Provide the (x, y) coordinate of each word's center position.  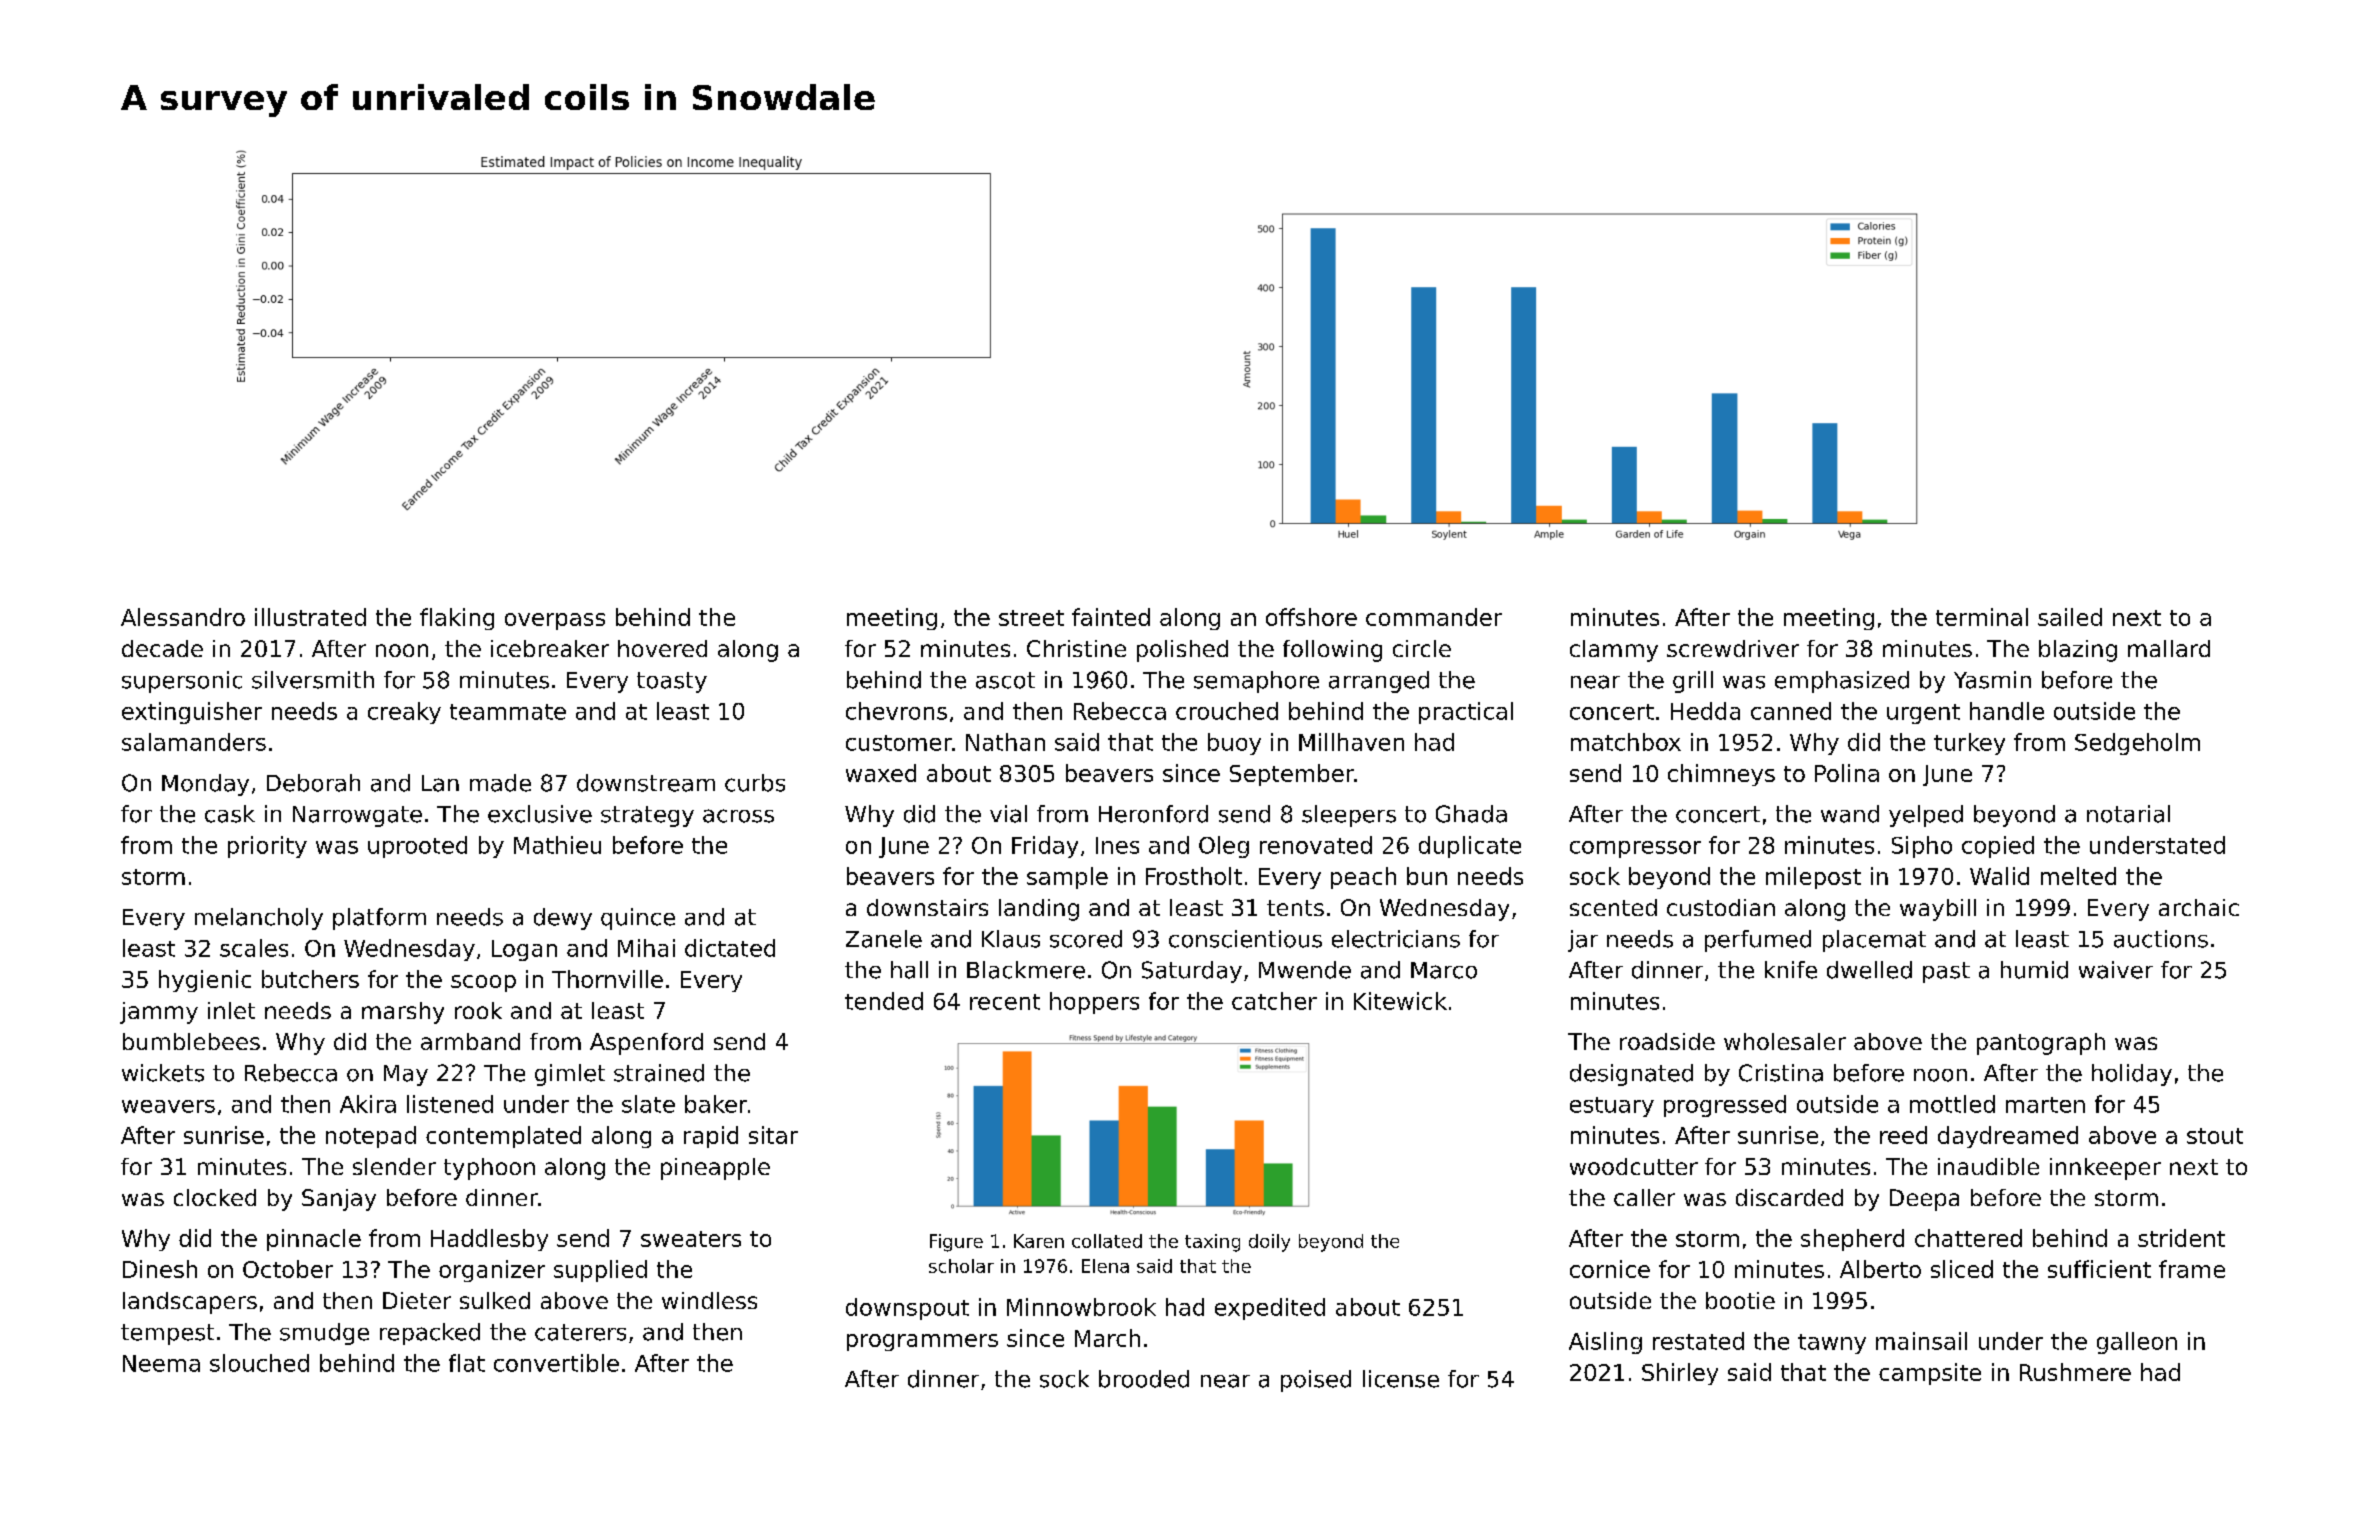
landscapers (190, 1303)
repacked (430, 1334)
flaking (457, 619)
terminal (1982, 617)
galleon (2137, 1343)
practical (1466, 713)
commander (1434, 617)
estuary (1612, 1107)
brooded (1144, 1379)
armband (470, 1041)
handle (2007, 711)
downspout (907, 1309)
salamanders (194, 742)
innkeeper (2105, 1169)
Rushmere (2075, 1372)
